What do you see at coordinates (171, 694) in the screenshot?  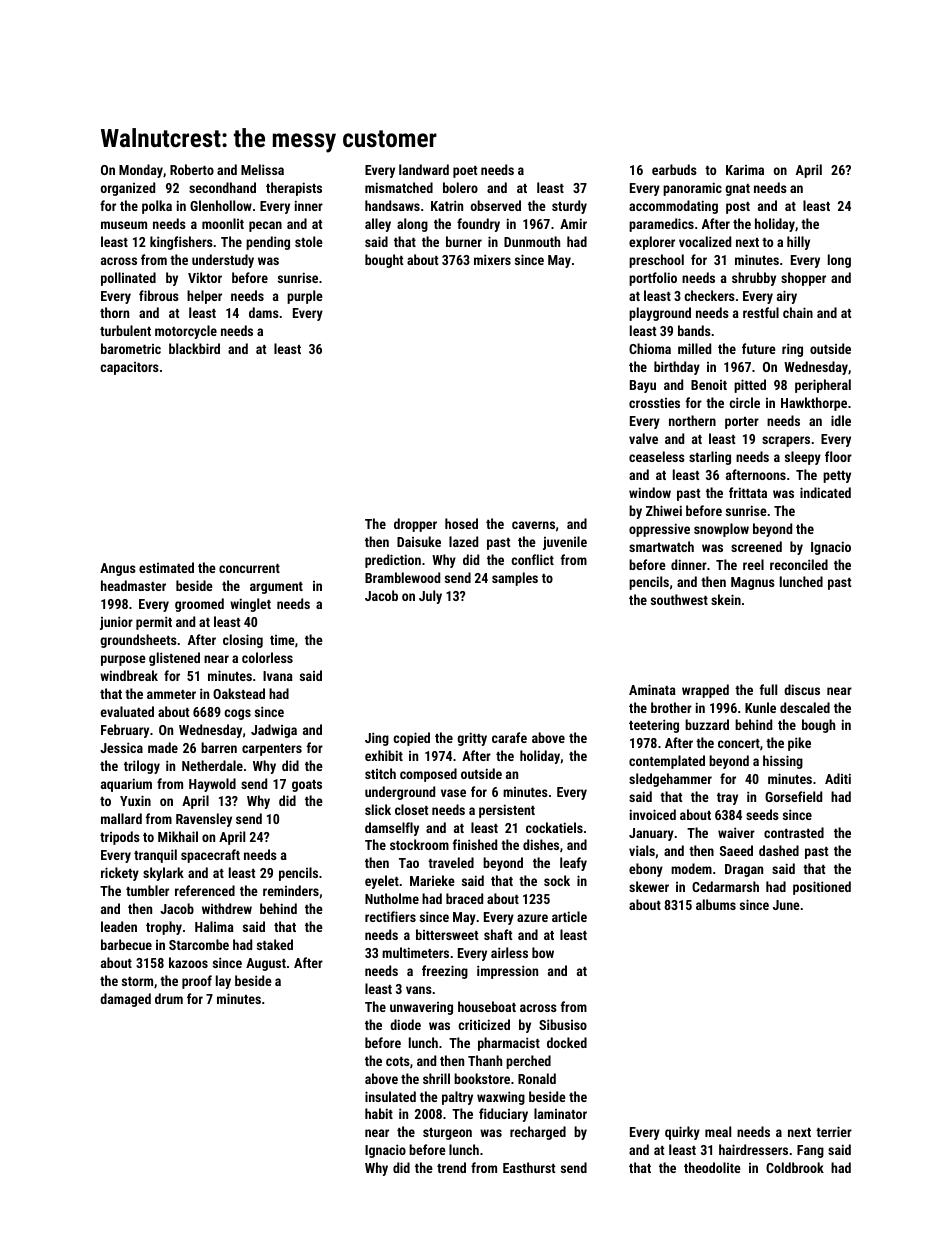 I see `ammeter` at bounding box center [171, 694].
